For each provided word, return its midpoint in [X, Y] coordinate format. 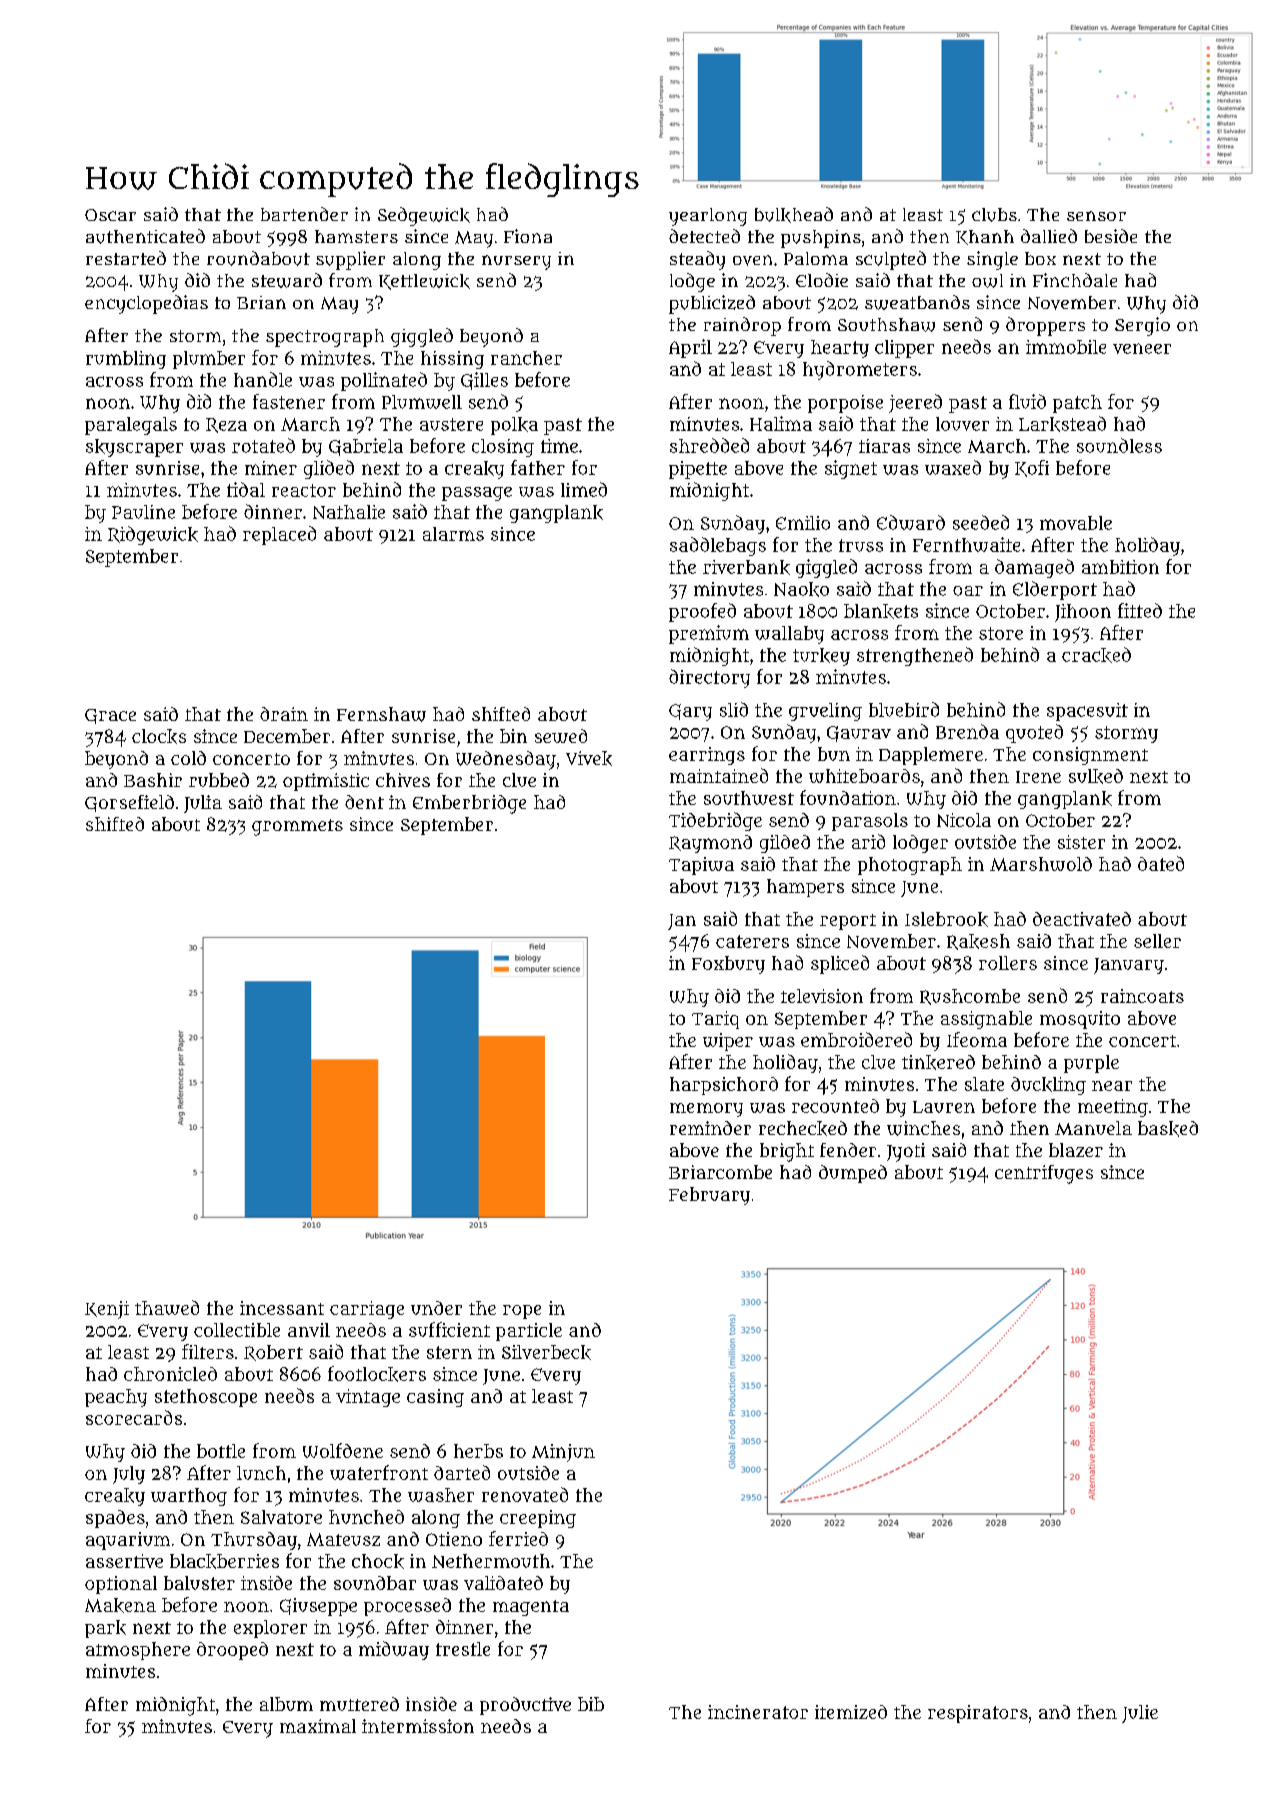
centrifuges [1044, 1174]
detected [704, 236]
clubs [994, 215]
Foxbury [728, 965]
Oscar [110, 215]
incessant [282, 1308]
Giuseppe [318, 1607]
